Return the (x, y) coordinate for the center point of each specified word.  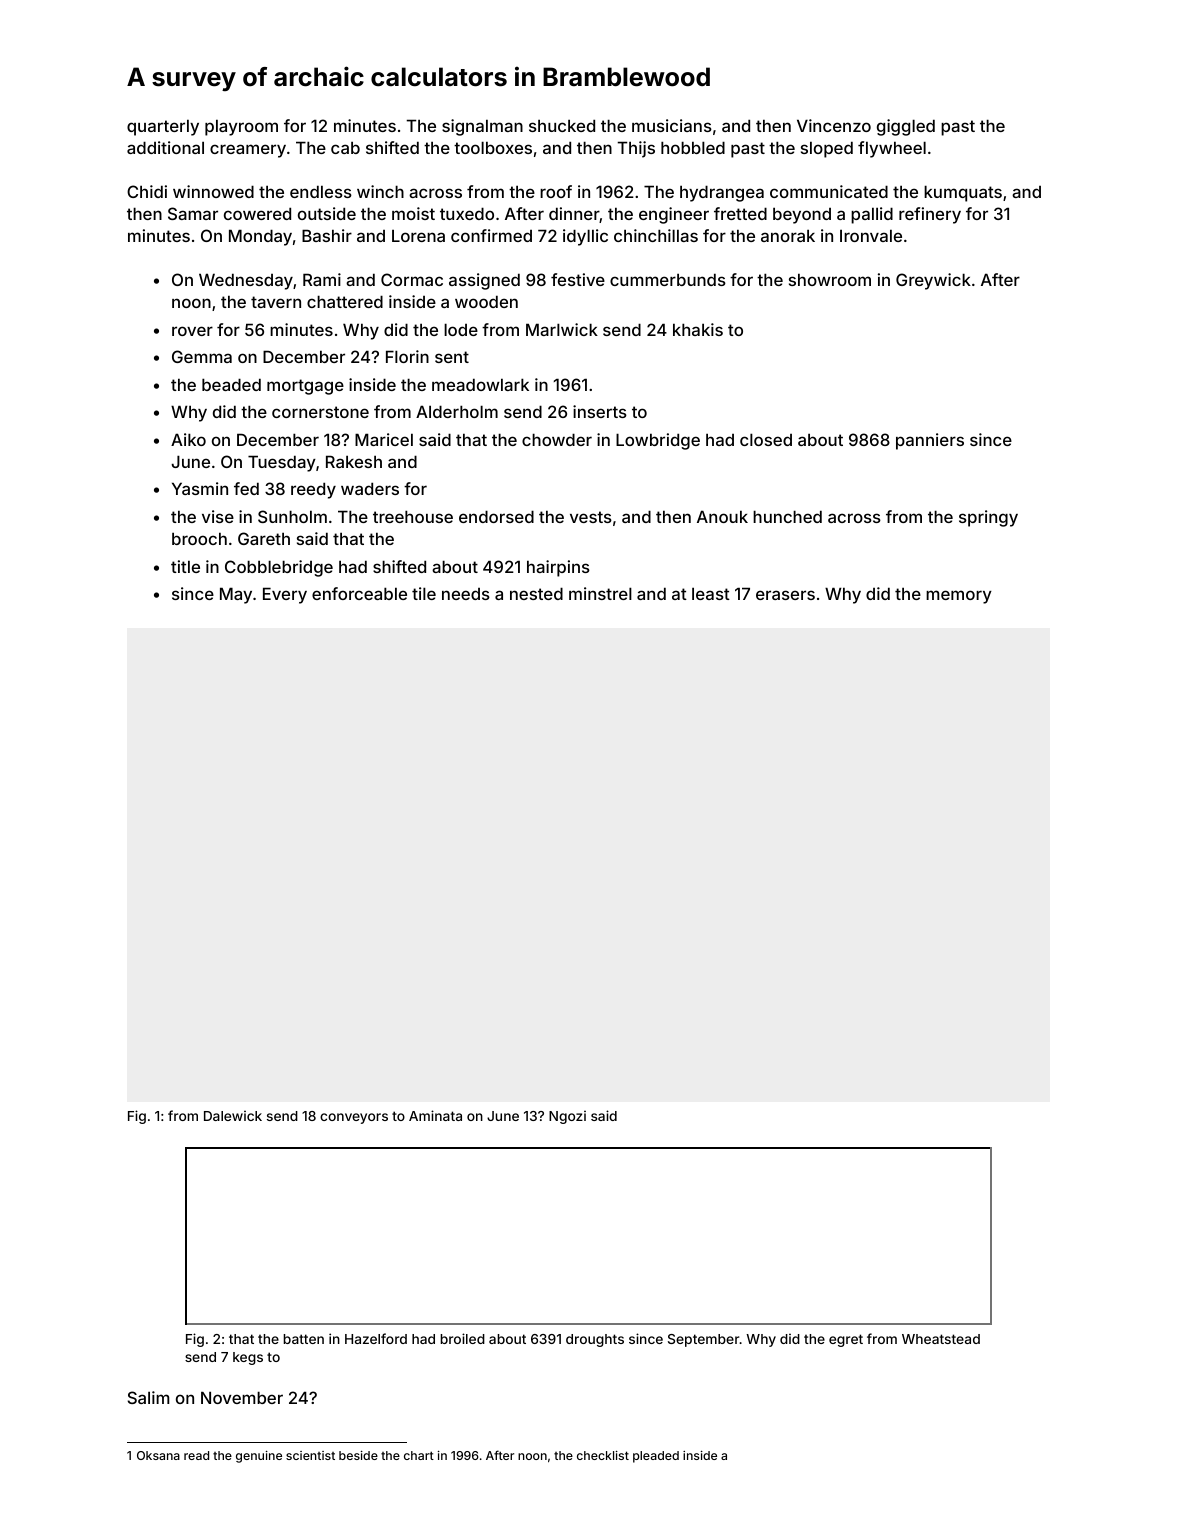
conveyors (354, 1118)
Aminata (435, 1115)
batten (303, 1339)
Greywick (933, 281)
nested (536, 593)
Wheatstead (941, 1339)
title (185, 566)
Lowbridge (658, 441)
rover (192, 331)
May (236, 595)
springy (988, 518)
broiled (462, 1338)
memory (959, 597)
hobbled (693, 147)
